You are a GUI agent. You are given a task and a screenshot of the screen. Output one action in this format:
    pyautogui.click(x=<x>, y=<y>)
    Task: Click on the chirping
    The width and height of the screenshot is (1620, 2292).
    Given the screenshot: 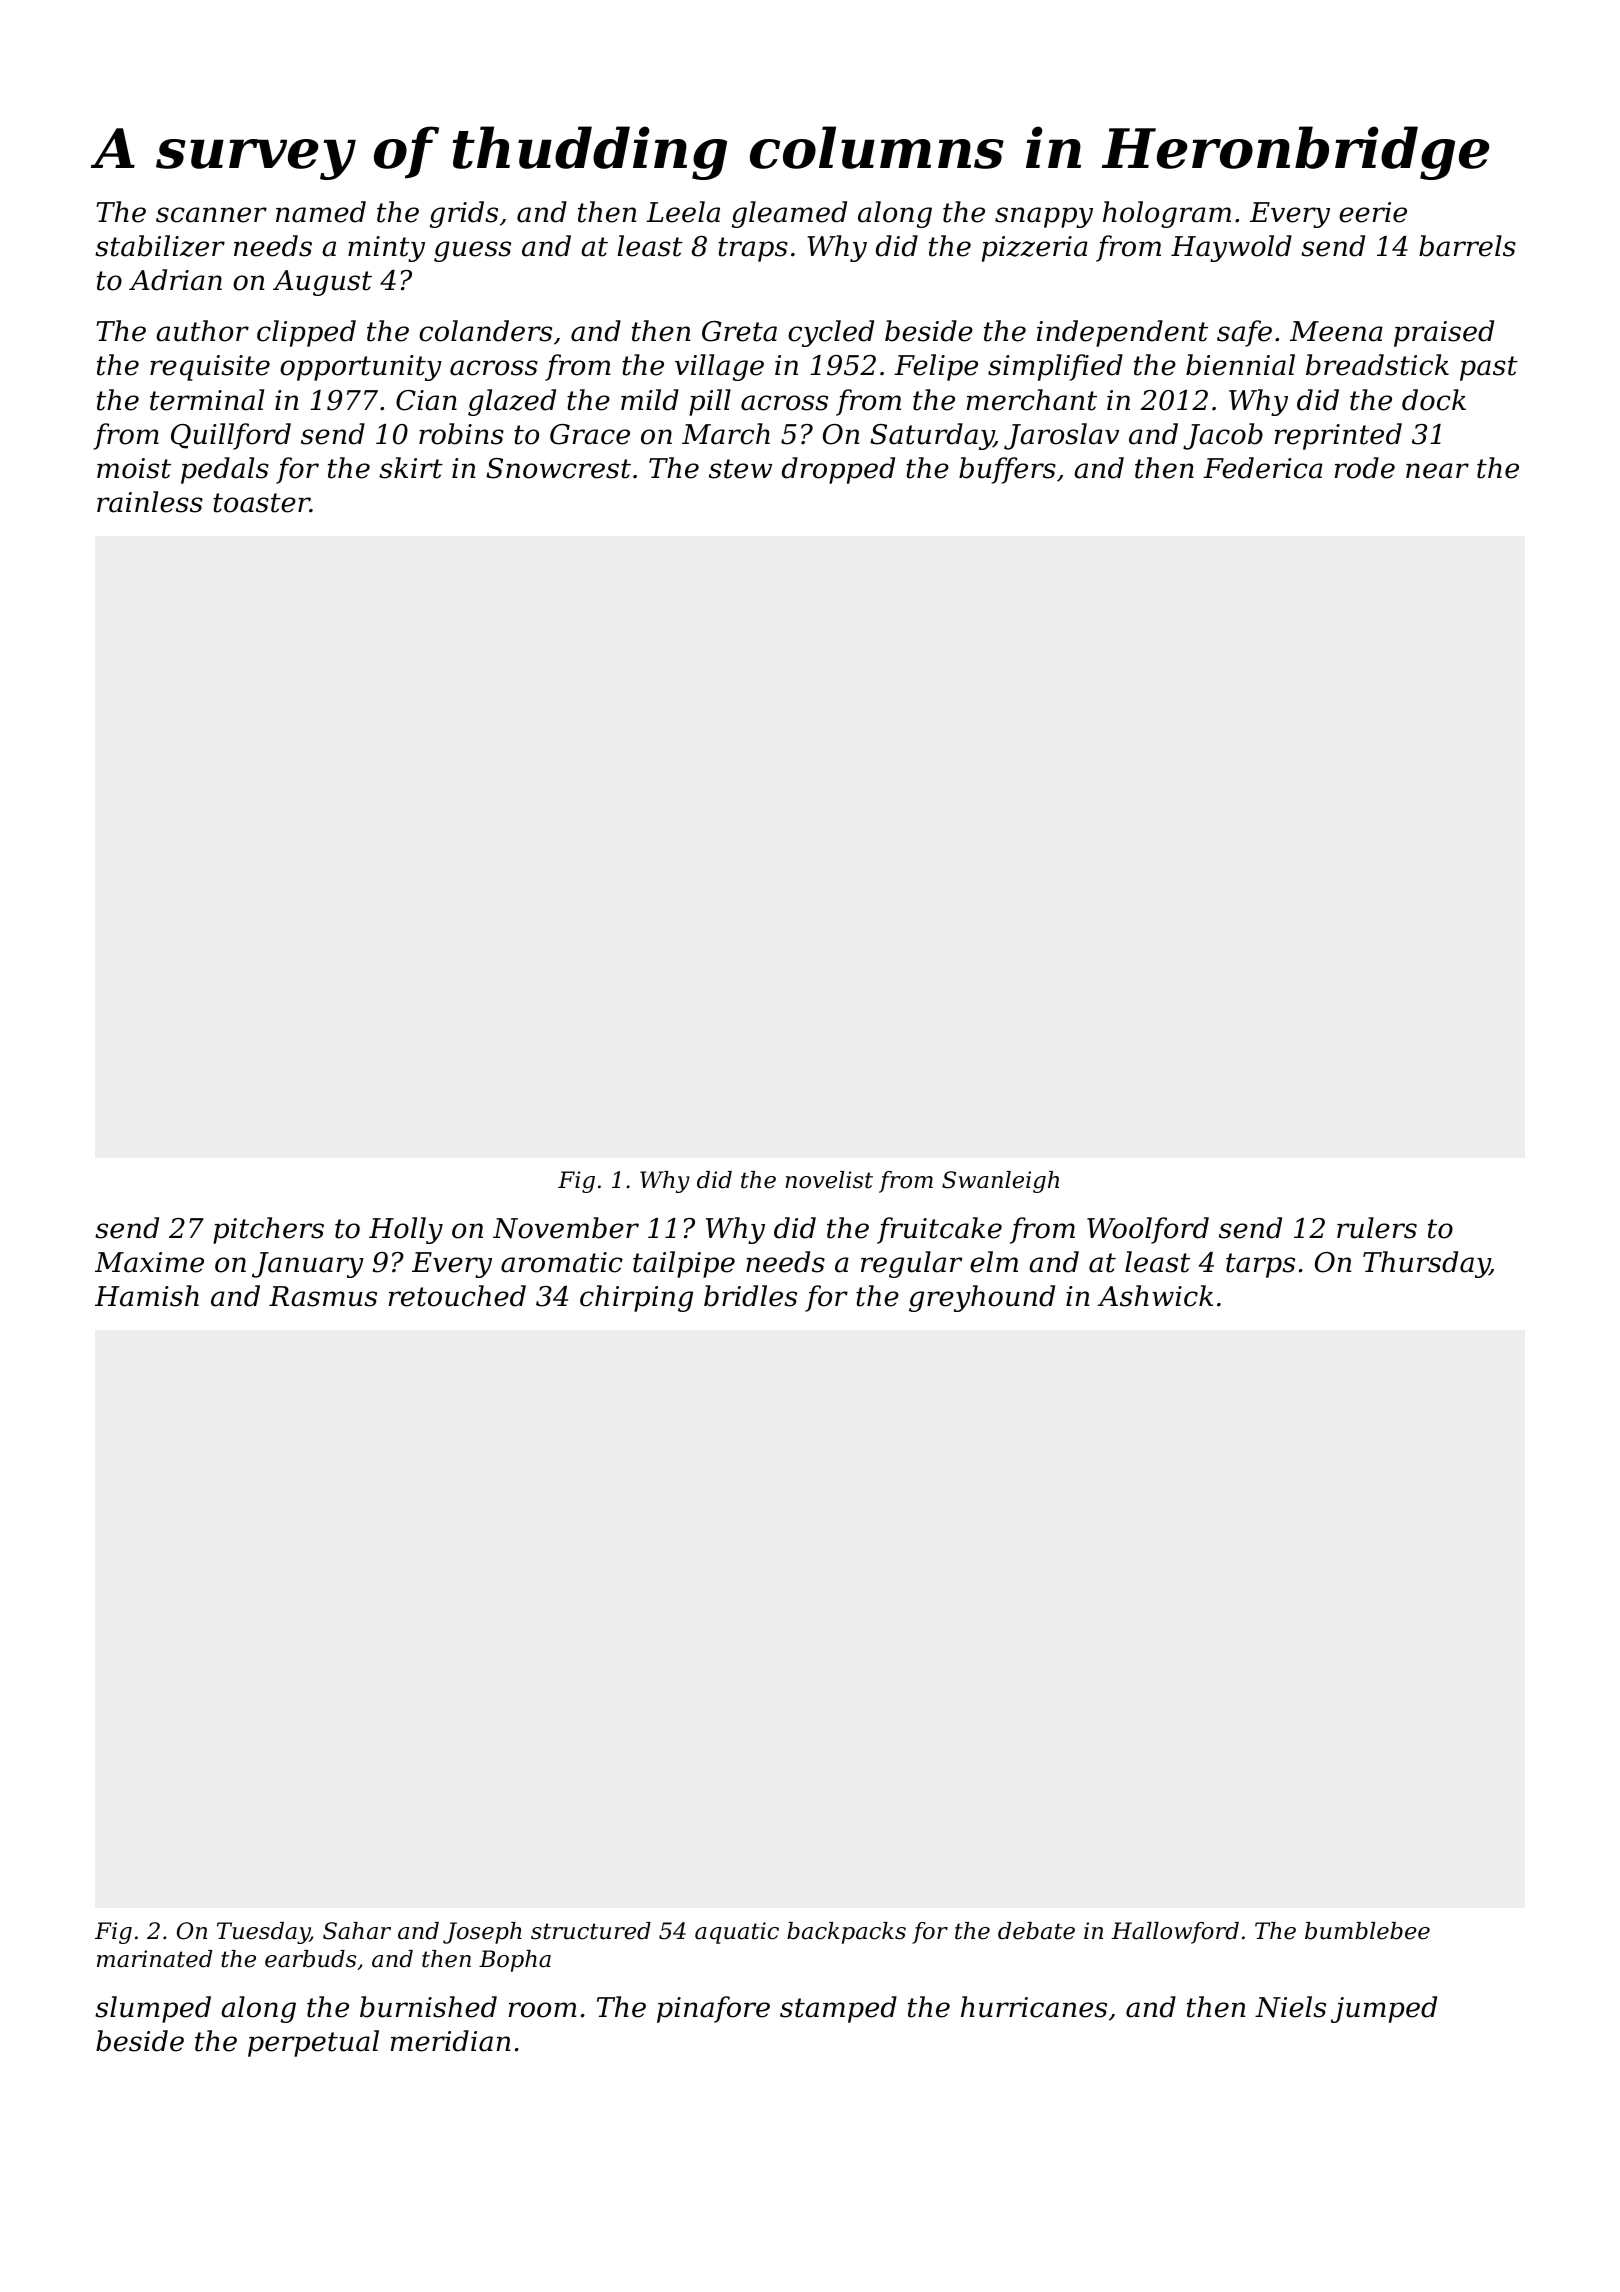 What is the action you would take?
    pyautogui.click(x=636, y=1298)
